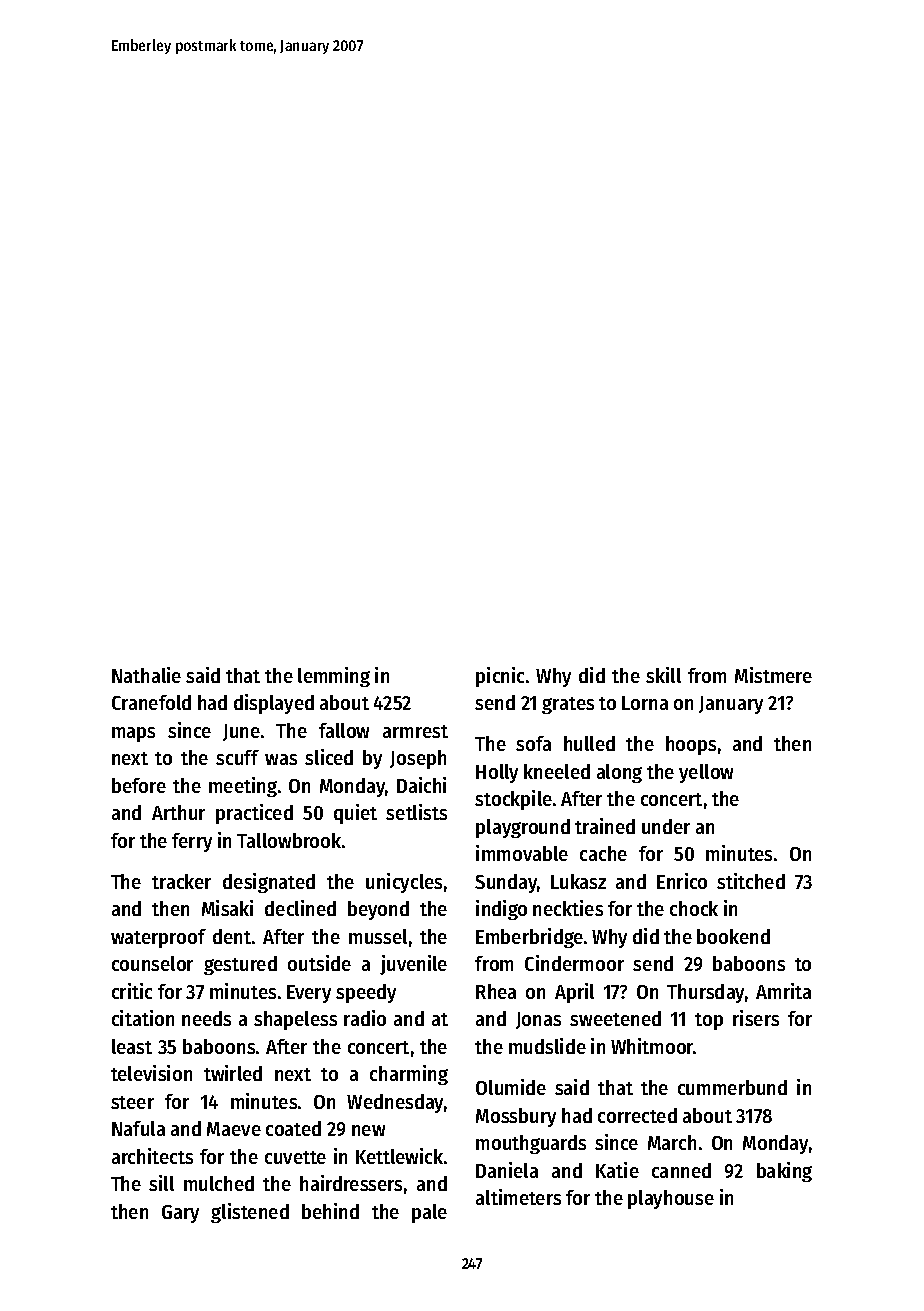  Describe the element at coordinates (180, 1214) in the screenshot. I see `Gary` at that location.
